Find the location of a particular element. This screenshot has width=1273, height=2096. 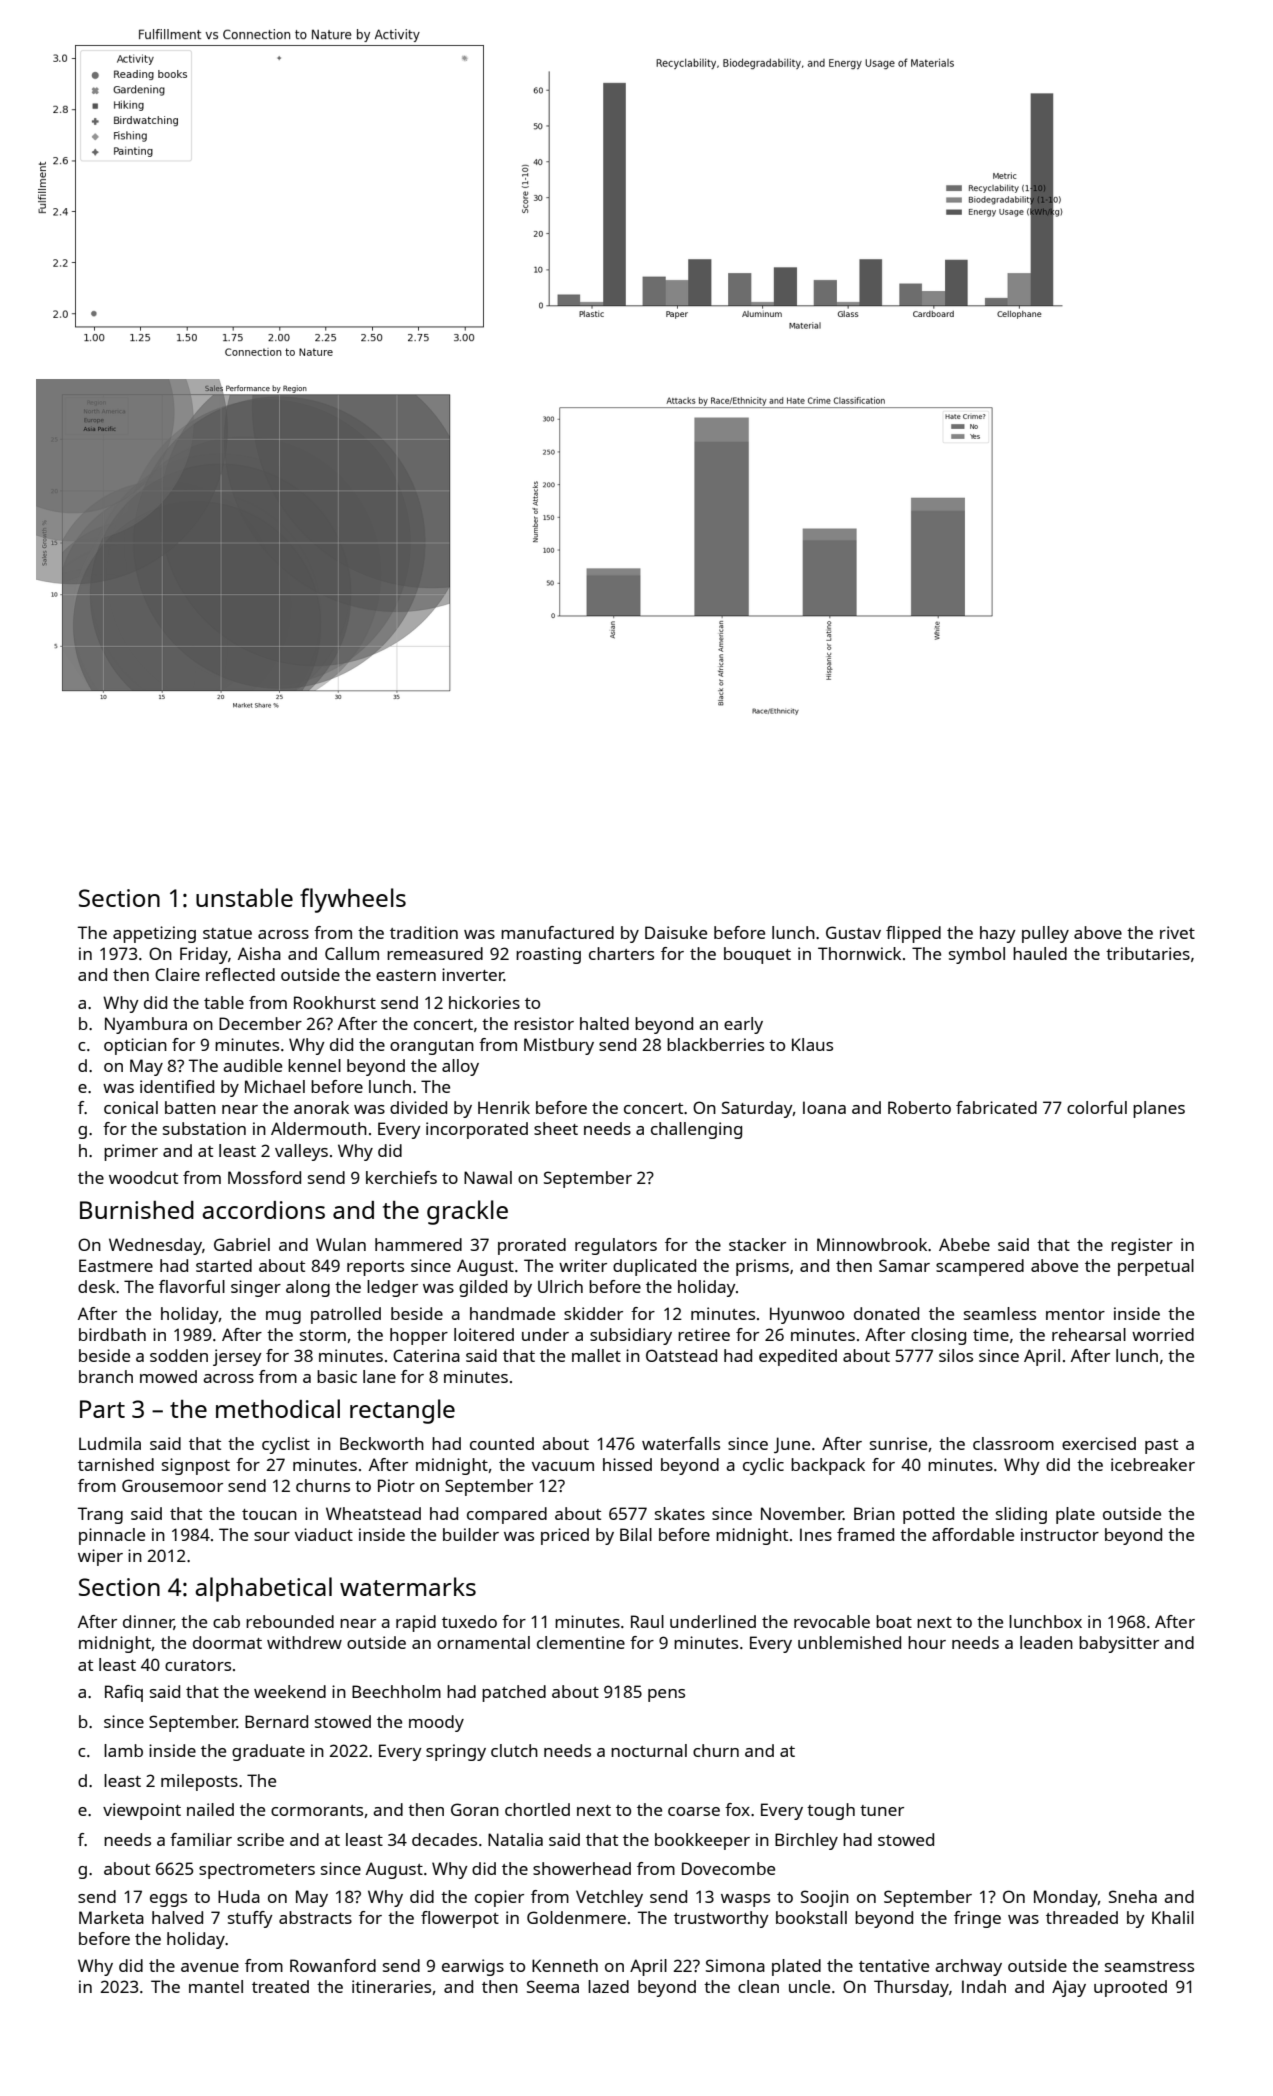

mentor is located at coordinates (1075, 1314).
